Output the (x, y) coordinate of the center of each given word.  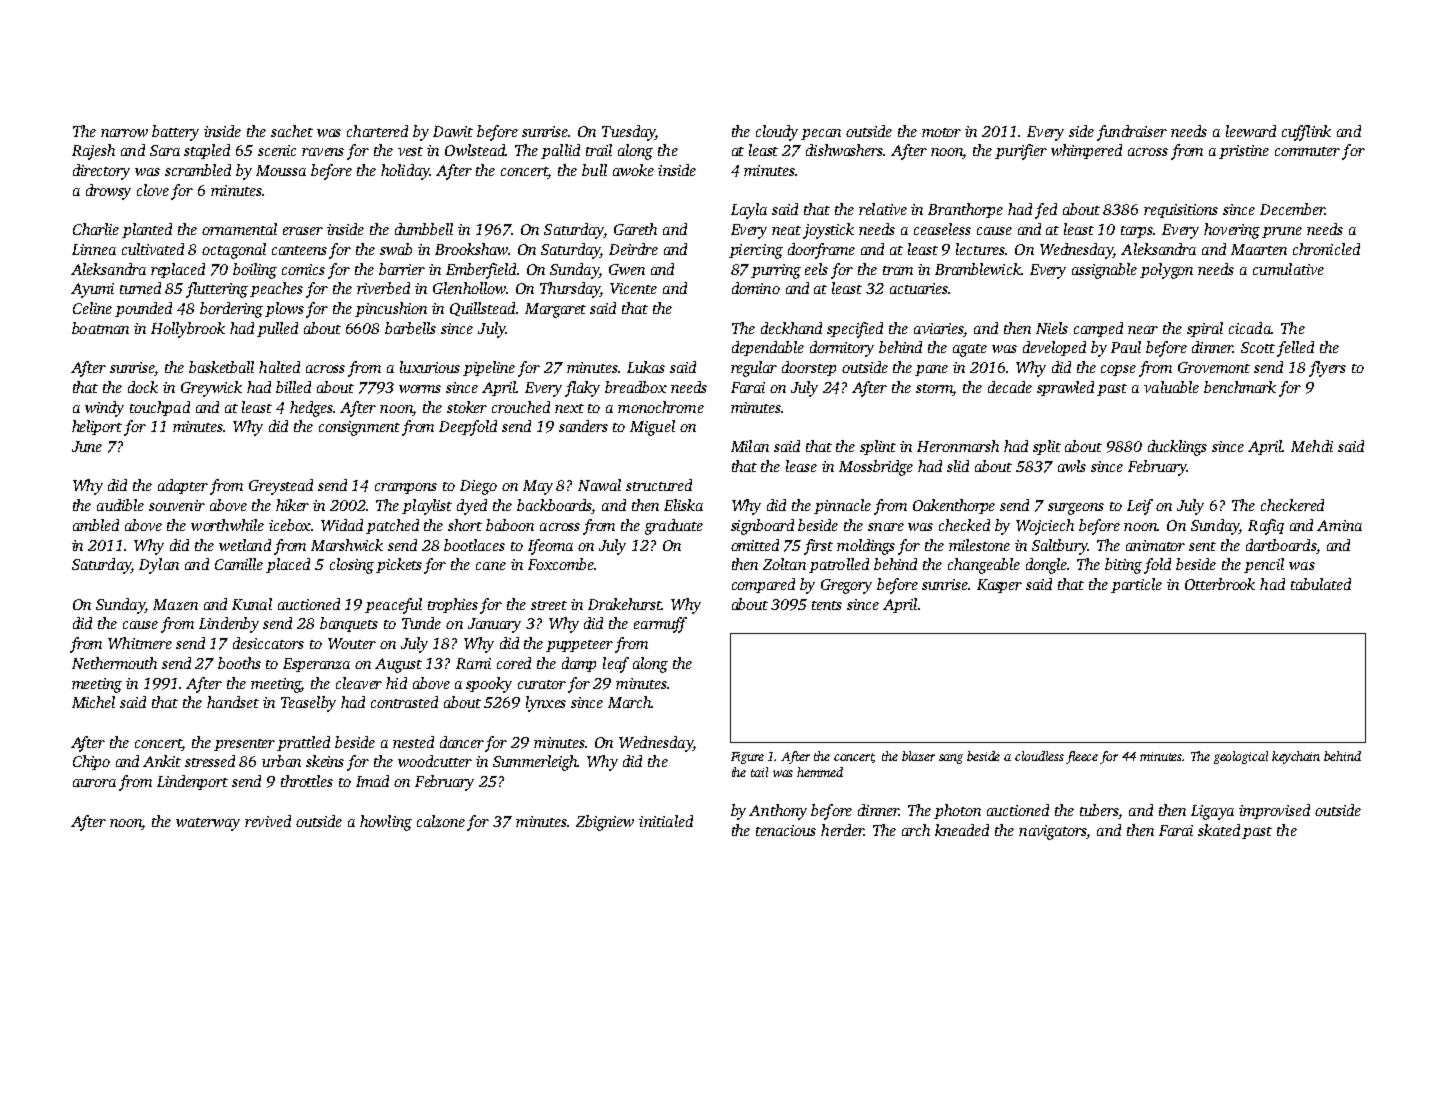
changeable (984, 566)
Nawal (599, 485)
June (87, 446)
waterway (208, 824)
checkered (1292, 505)
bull (594, 170)
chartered (377, 131)
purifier (1021, 152)
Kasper (999, 586)
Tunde (421, 623)
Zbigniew (605, 823)
